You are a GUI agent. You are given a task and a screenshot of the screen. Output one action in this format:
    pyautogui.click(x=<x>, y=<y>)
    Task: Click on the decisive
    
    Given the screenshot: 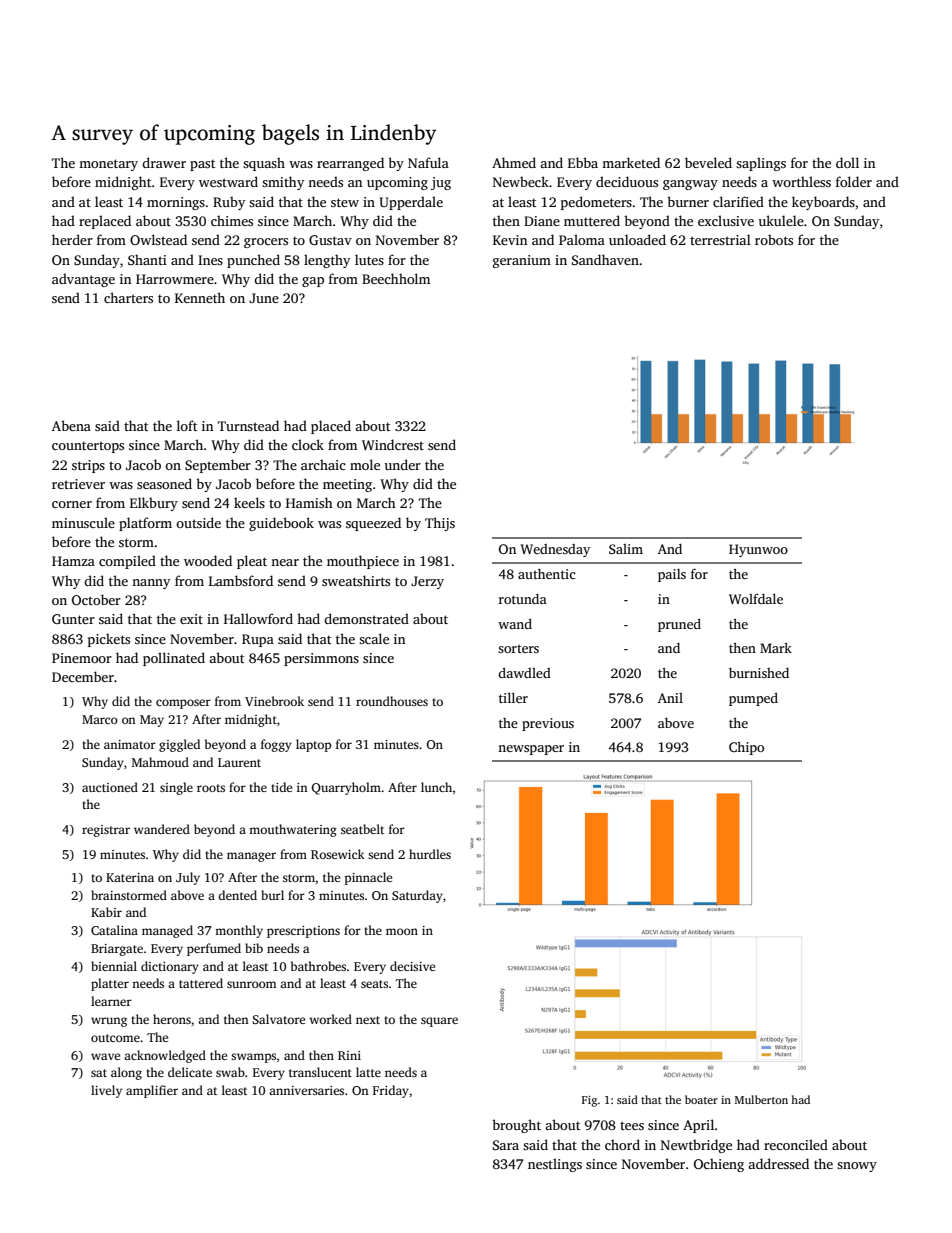 What is the action you would take?
    pyautogui.click(x=412, y=966)
